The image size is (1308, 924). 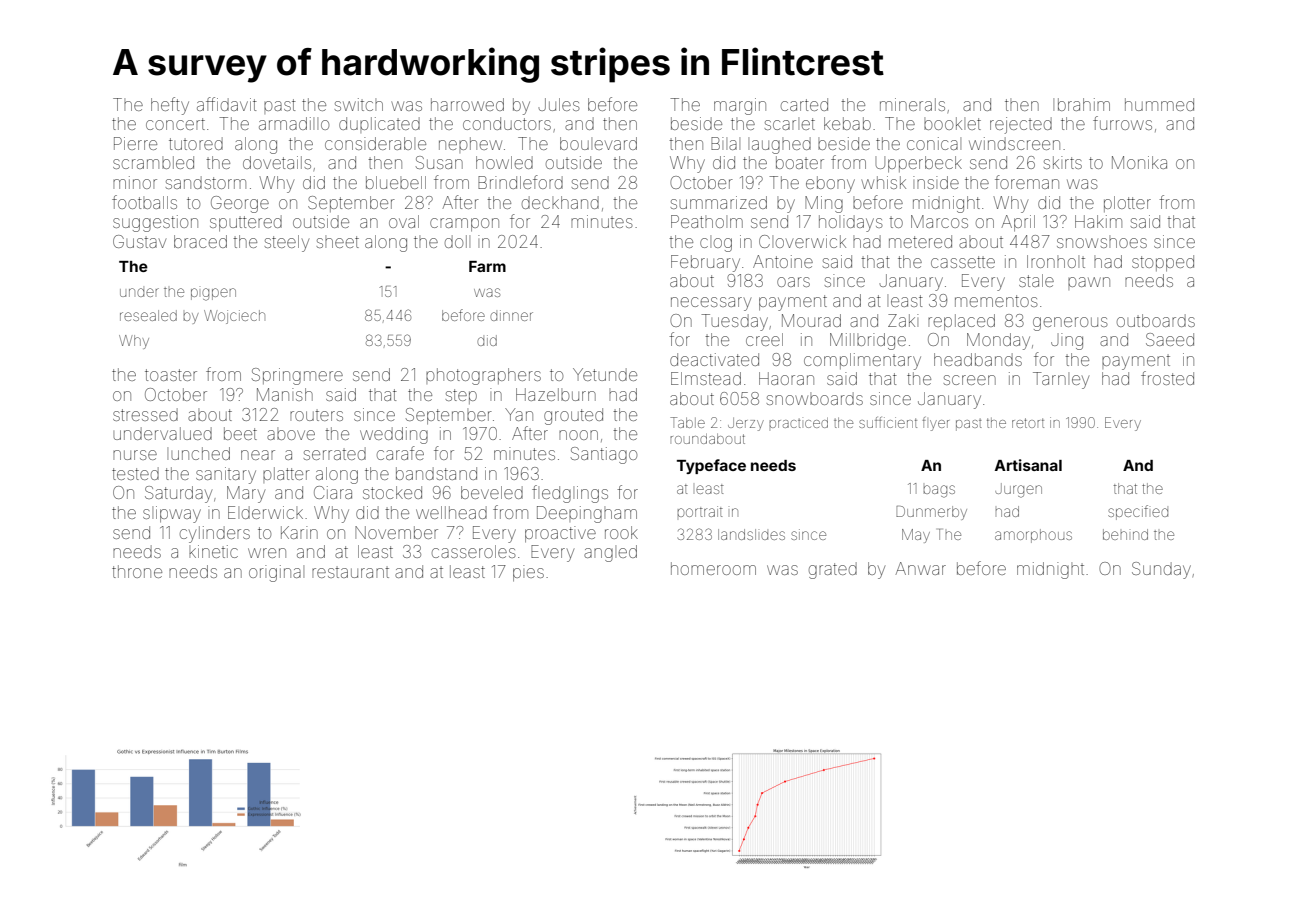 What do you see at coordinates (213, 294) in the image?
I see `pigpen` at bounding box center [213, 294].
